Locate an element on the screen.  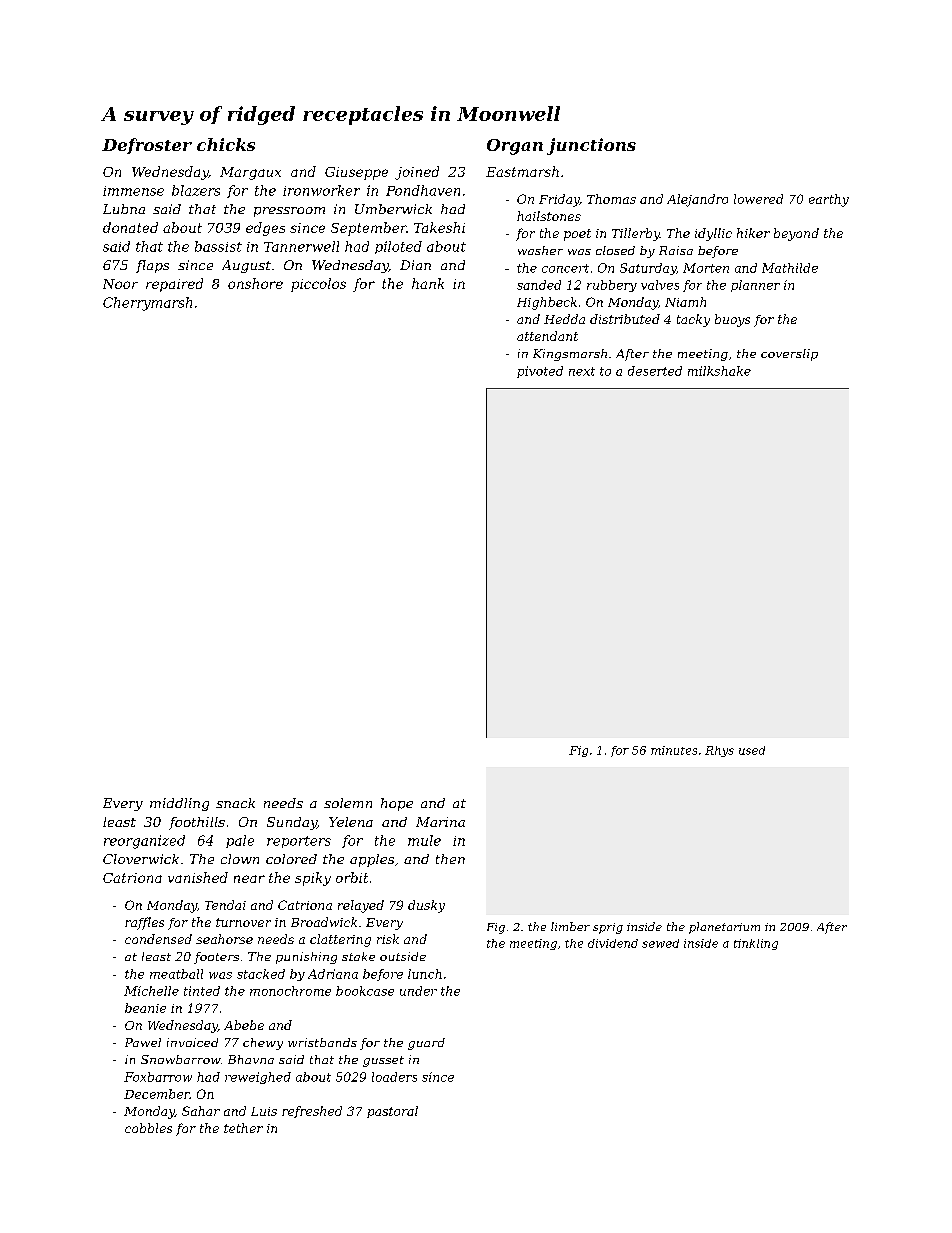
Lubna is located at coordinates (124, 209).
